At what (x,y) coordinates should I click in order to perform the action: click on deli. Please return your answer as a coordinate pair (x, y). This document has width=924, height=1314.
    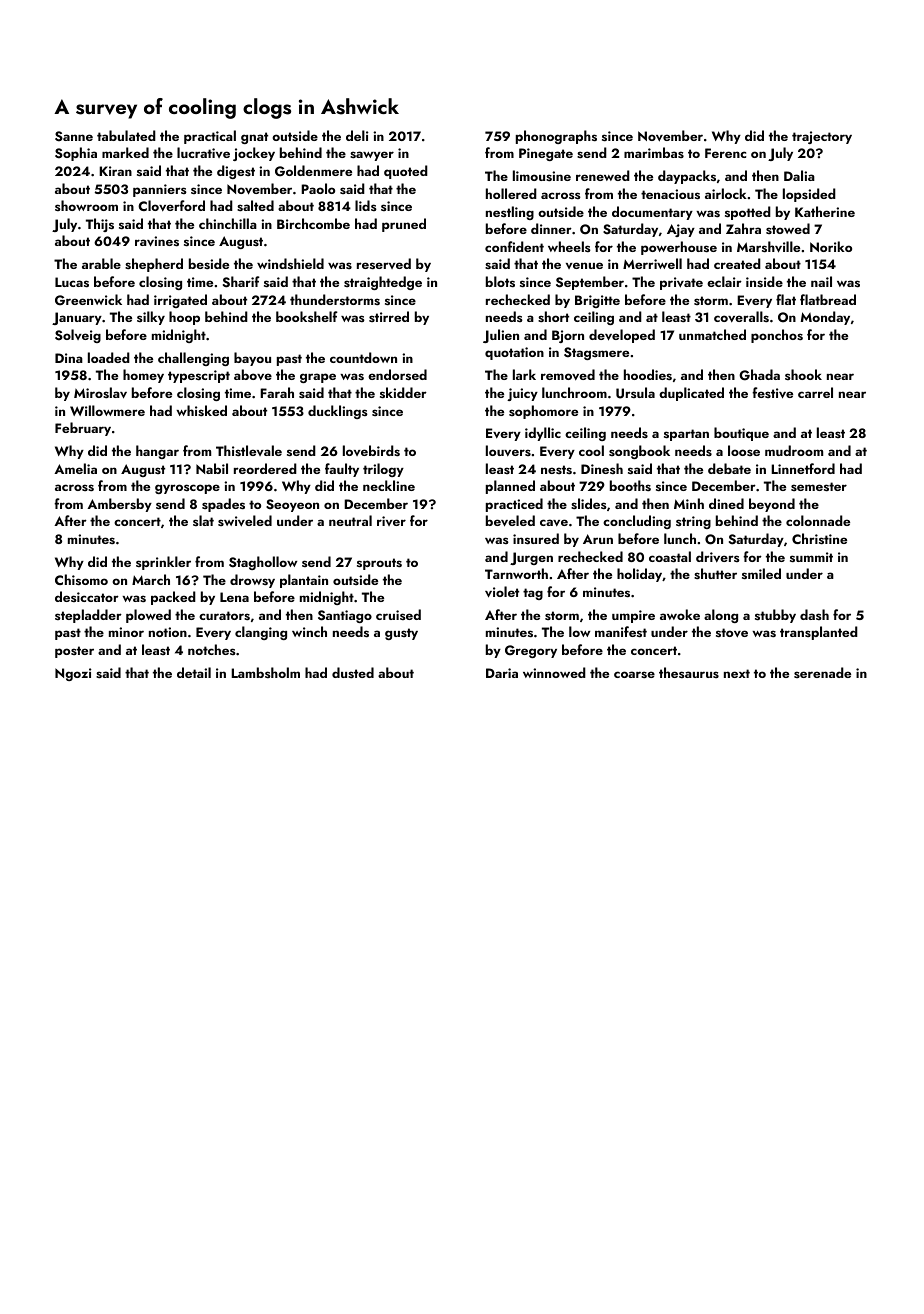
    Looking at the image, I should click on (357, 135).
